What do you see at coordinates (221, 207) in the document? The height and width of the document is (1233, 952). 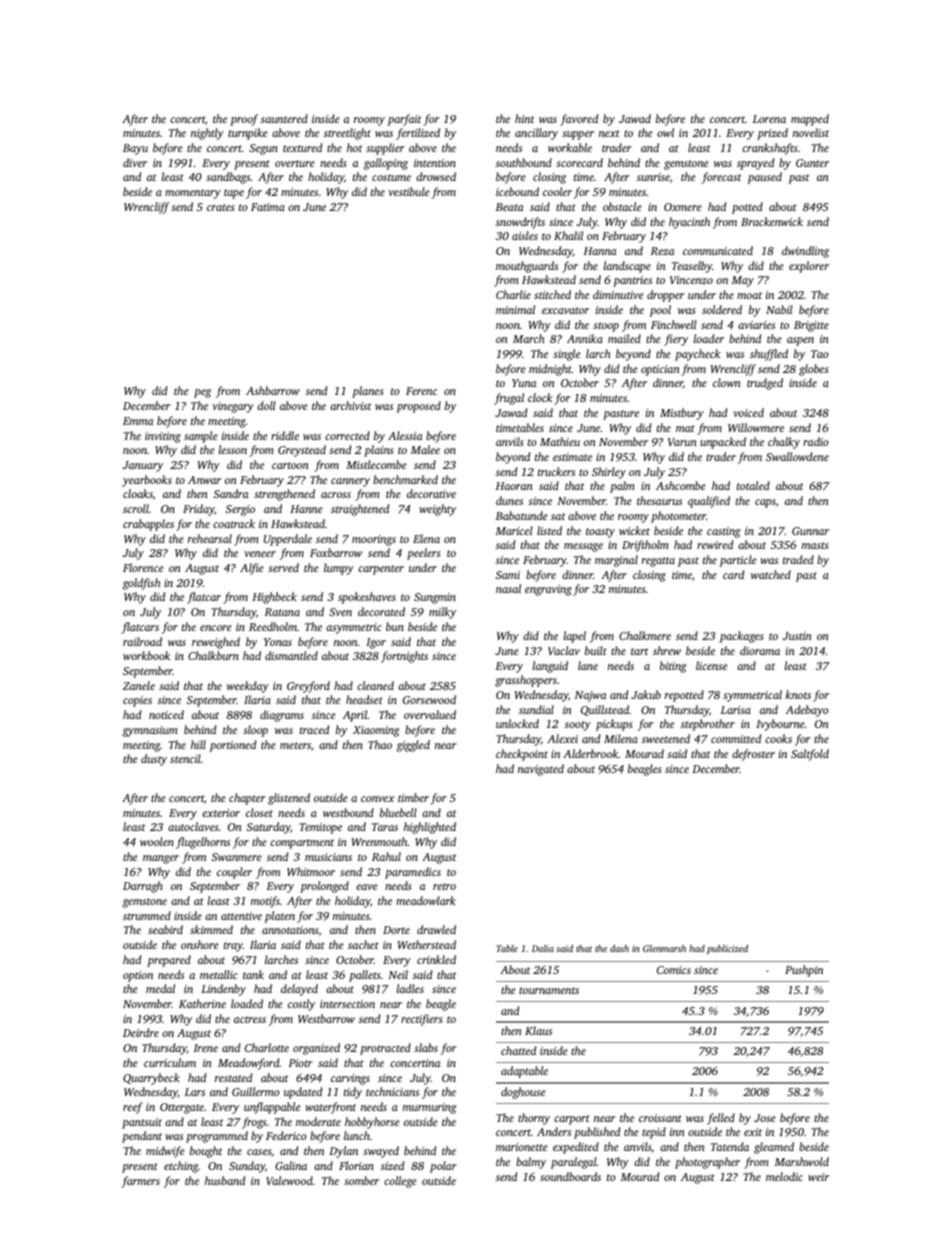 I see `crates` at bounding box center [221, 207].
